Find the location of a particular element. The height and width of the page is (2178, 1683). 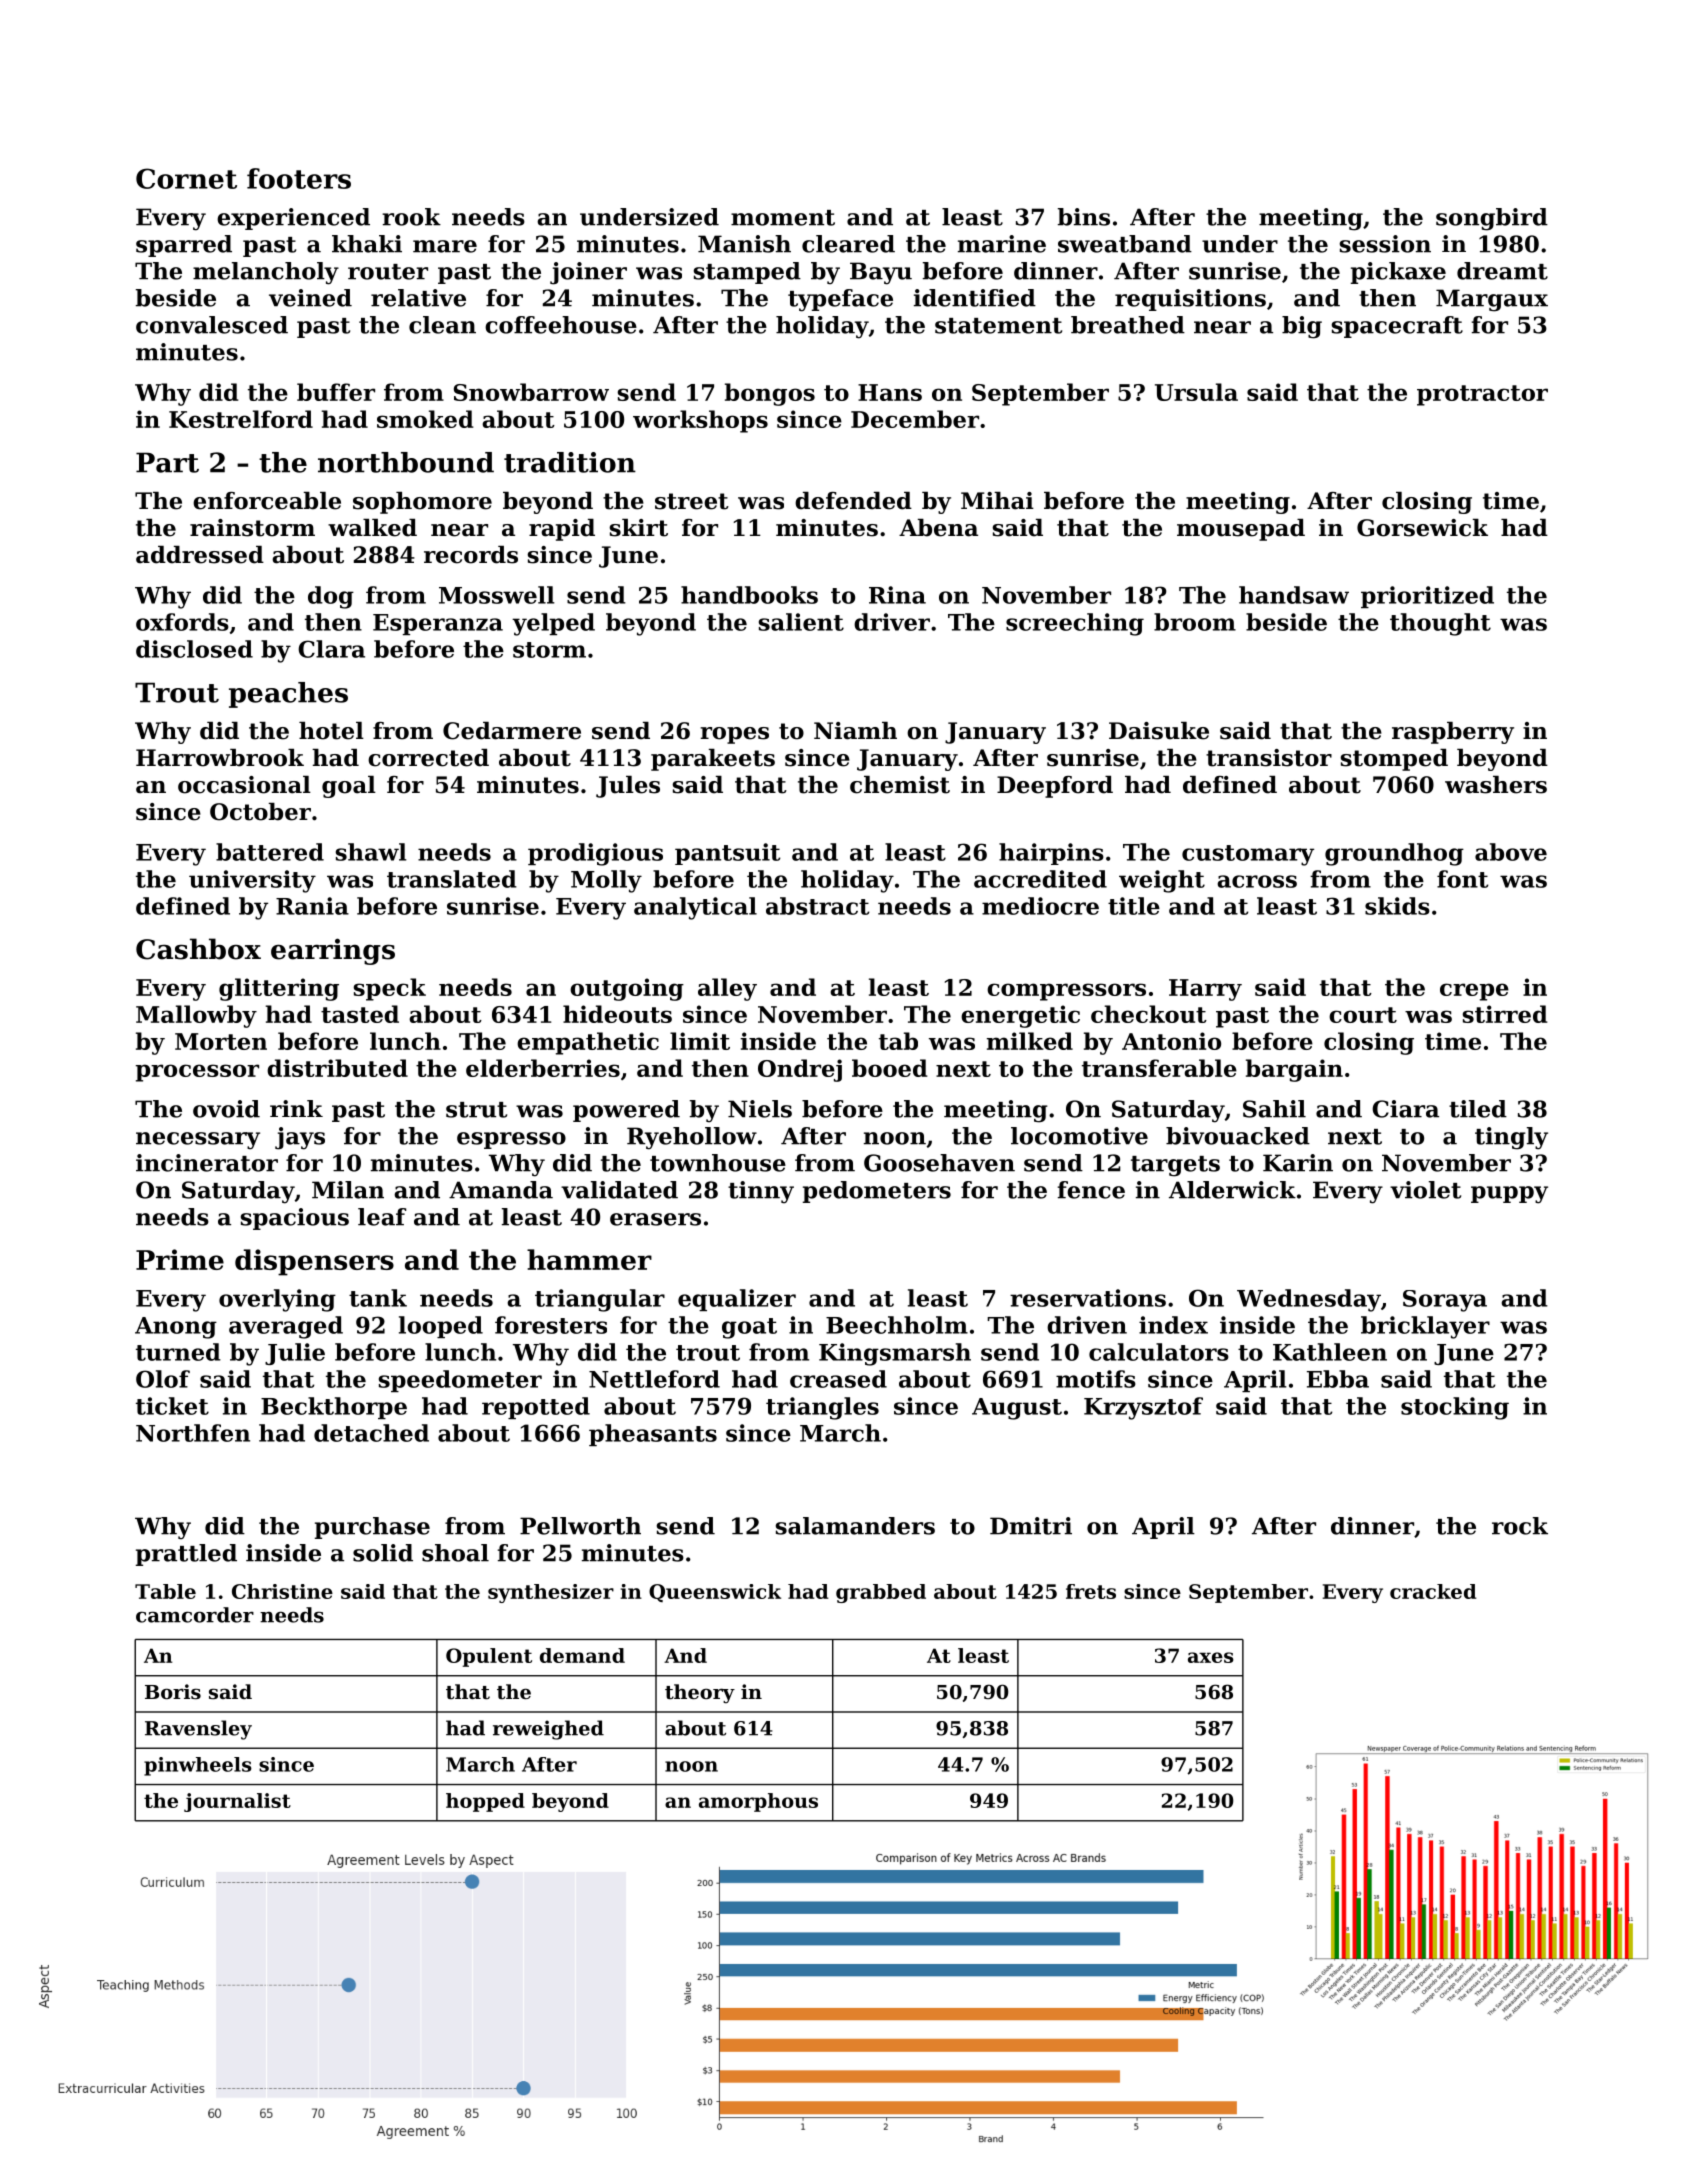

footers is located at coordinates (299, 178).
